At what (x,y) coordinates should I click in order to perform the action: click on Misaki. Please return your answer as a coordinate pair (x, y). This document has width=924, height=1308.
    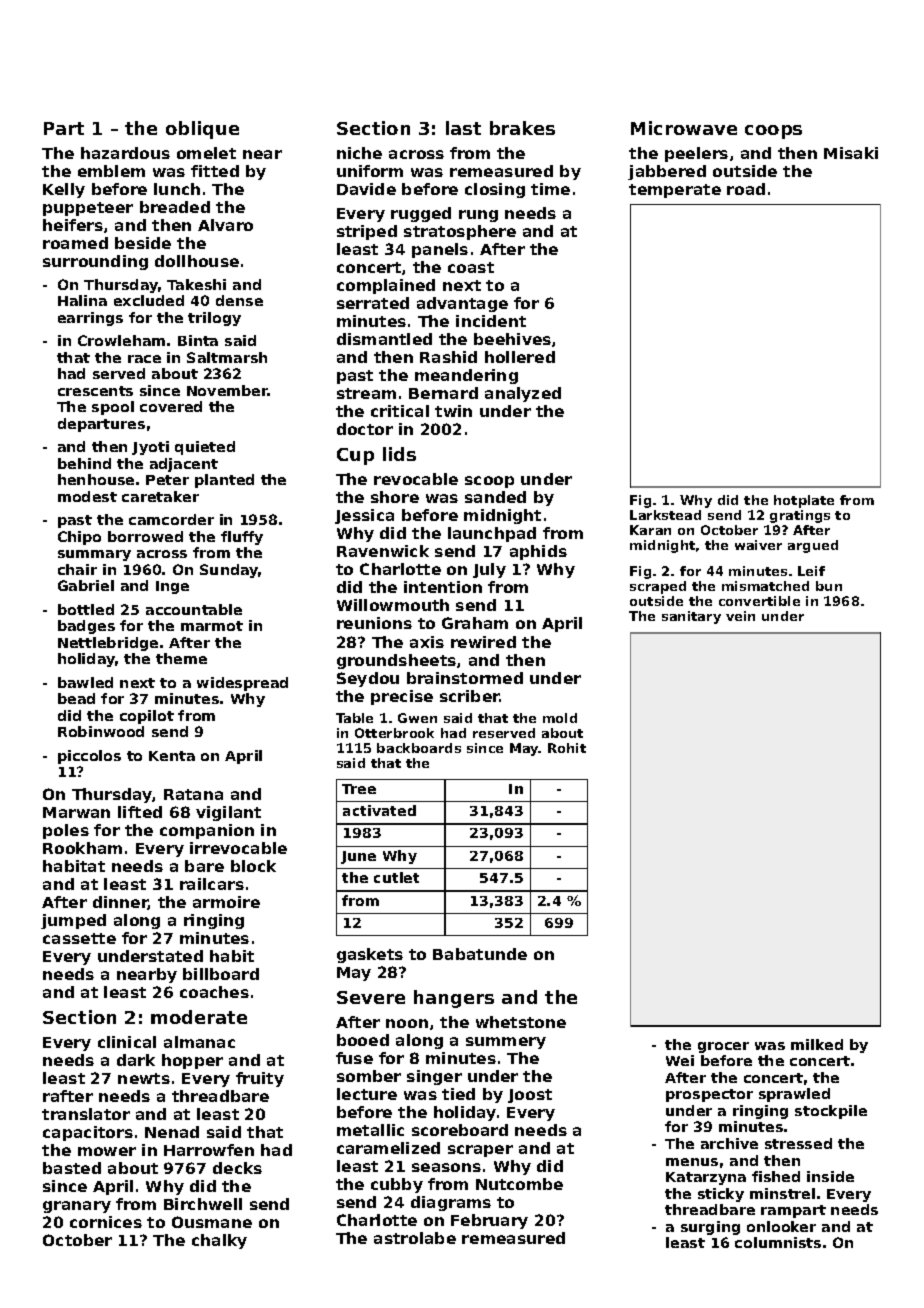
    Looking at the image, I should click on (851, 153).
